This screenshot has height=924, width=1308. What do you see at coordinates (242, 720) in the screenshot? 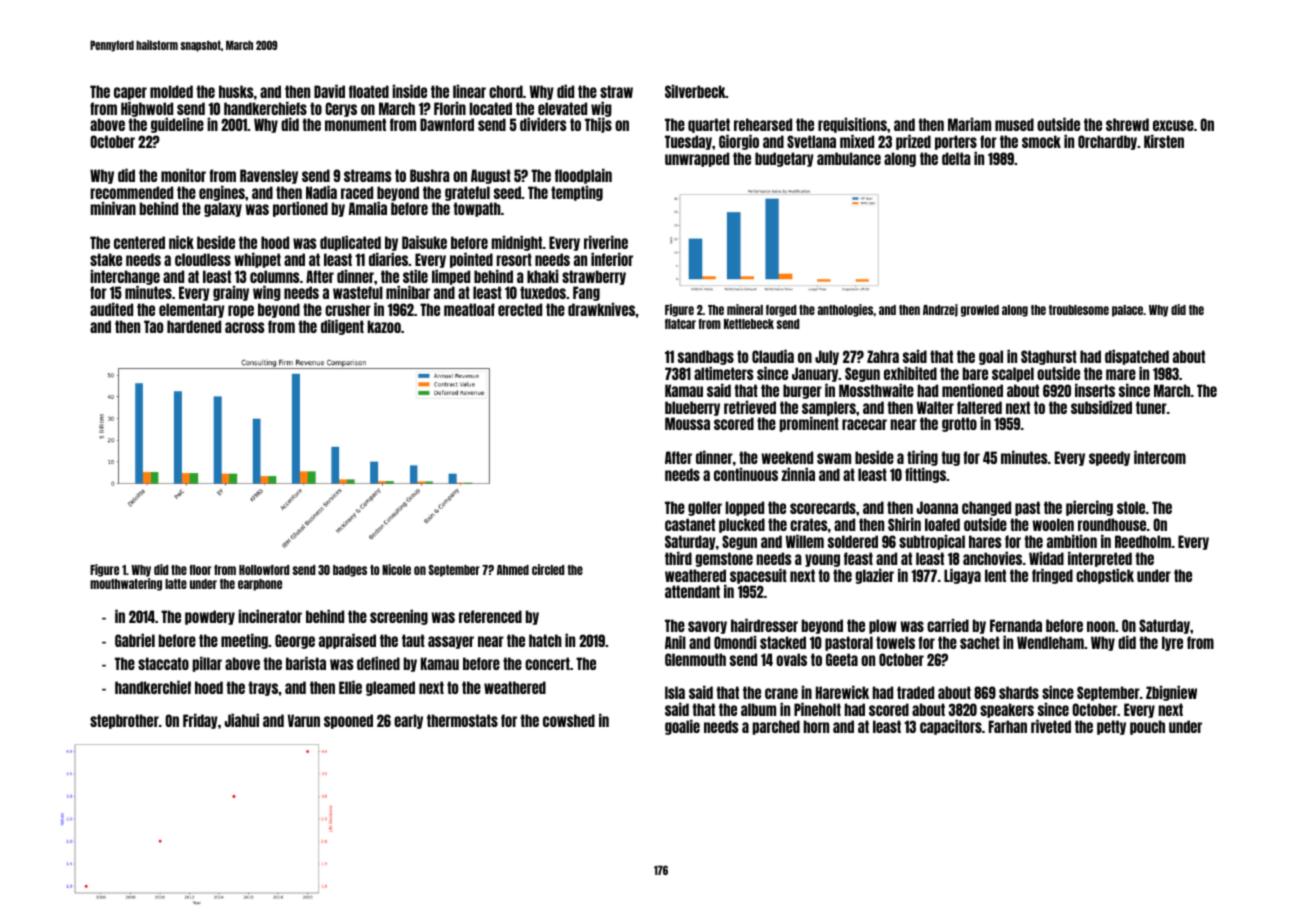
I see `Jiahui` at bounding box center [242, 720].
